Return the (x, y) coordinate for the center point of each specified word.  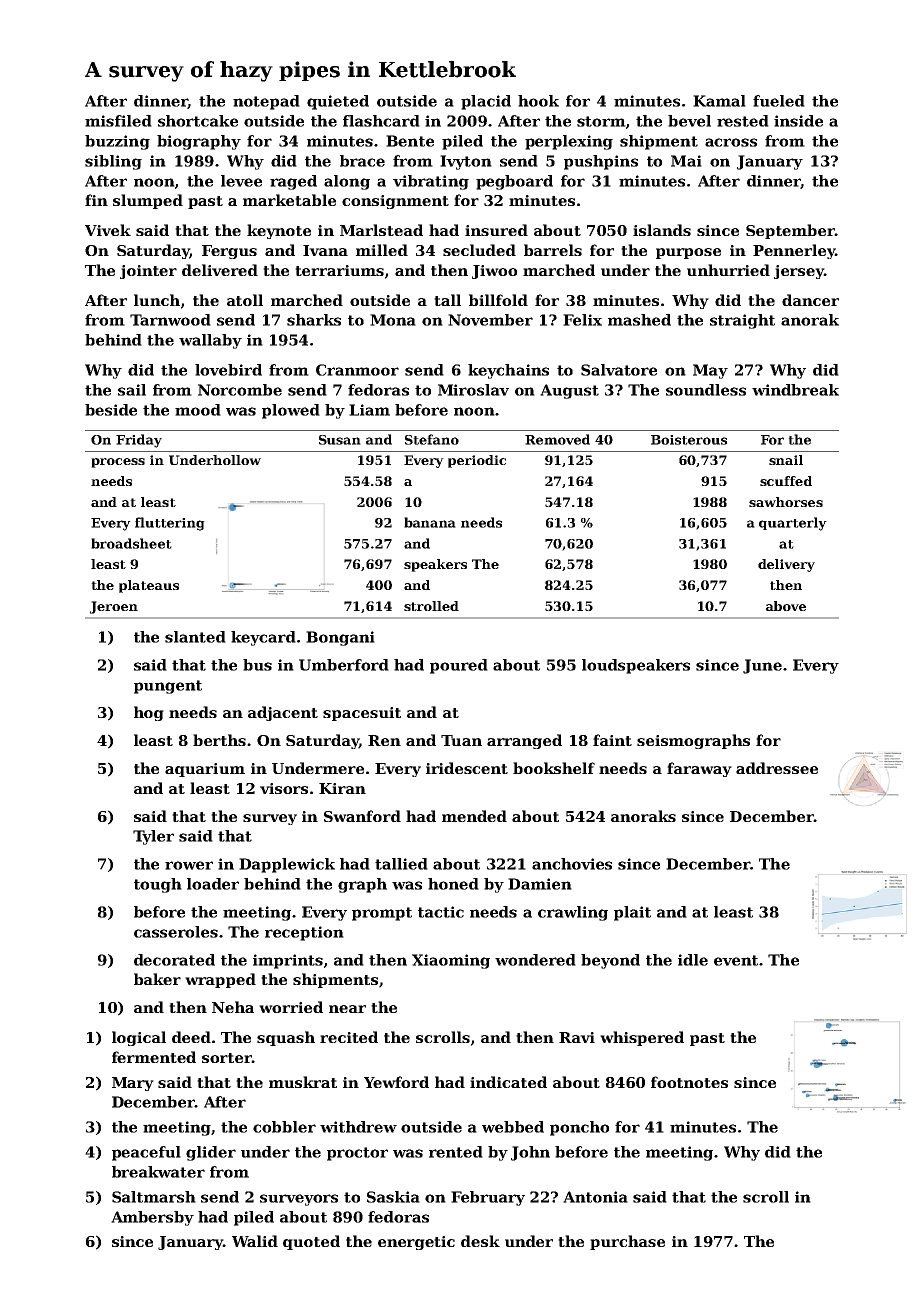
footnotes (689, 1082)
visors (284, 788)
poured (459, 666)
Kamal (719, 101)
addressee (777, 768)
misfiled (118, 121)
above (786, 606)
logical (139, 1038)
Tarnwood (170, 320)
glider (211, 1153)
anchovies (572, 864)
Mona (393, 320)
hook (538, 101)
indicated (508, 1082)
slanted (195, 637)
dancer (810, 300)
